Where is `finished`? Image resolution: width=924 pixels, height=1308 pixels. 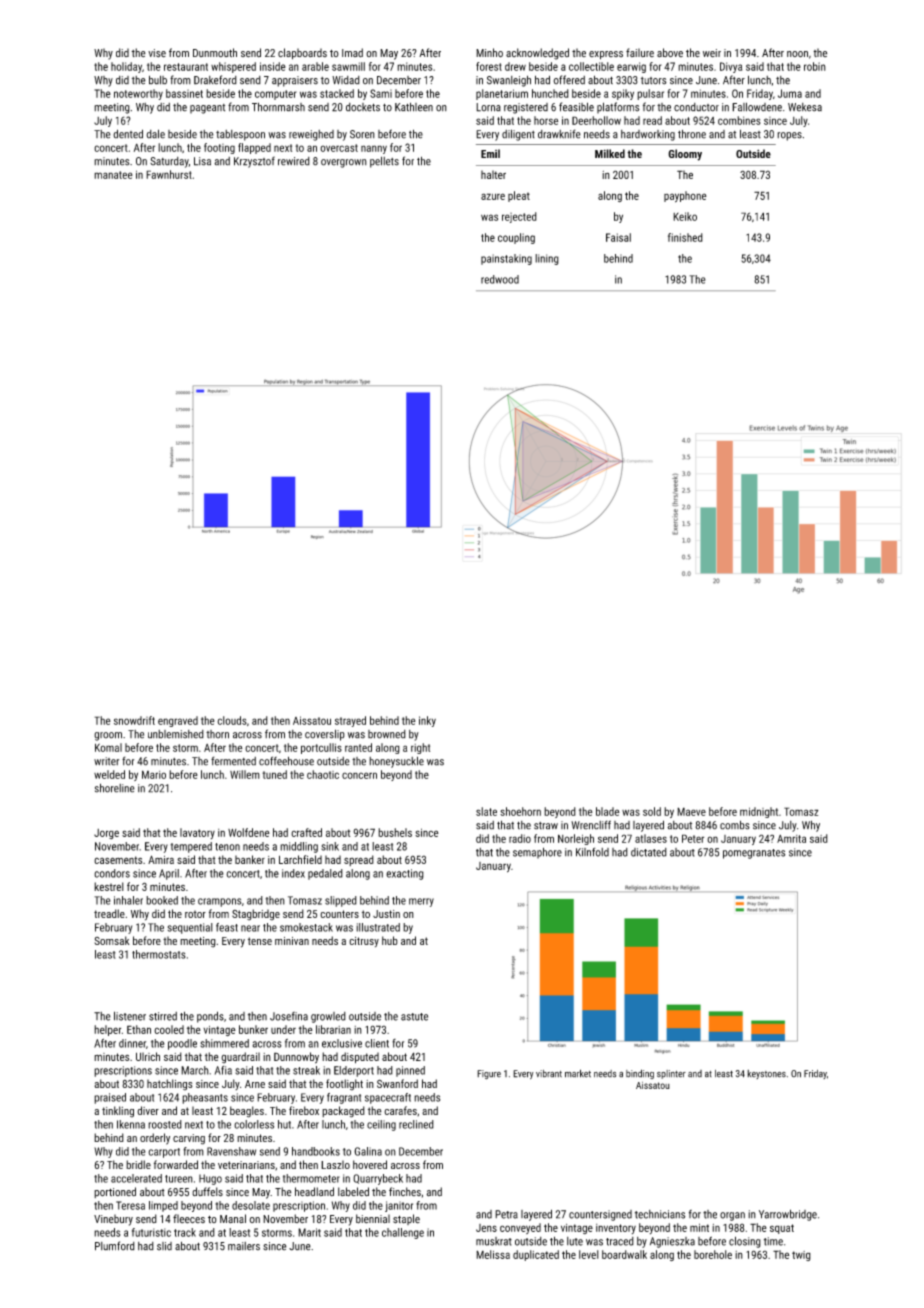 finished is located at coordinates (685, 237).
